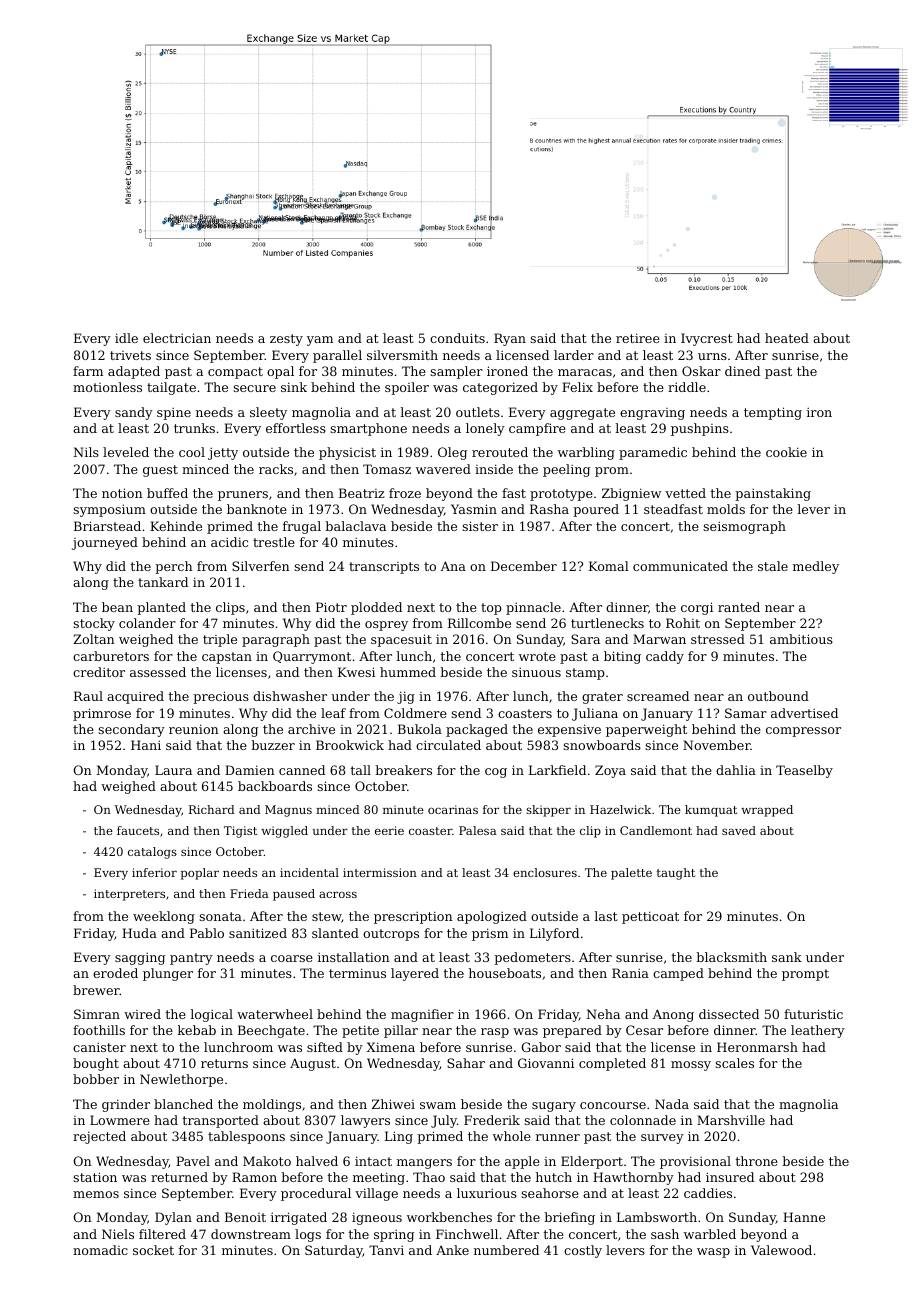 The height and width of the screenshot is (1308, 924). I want to click on socket, so click(153, 1250).
